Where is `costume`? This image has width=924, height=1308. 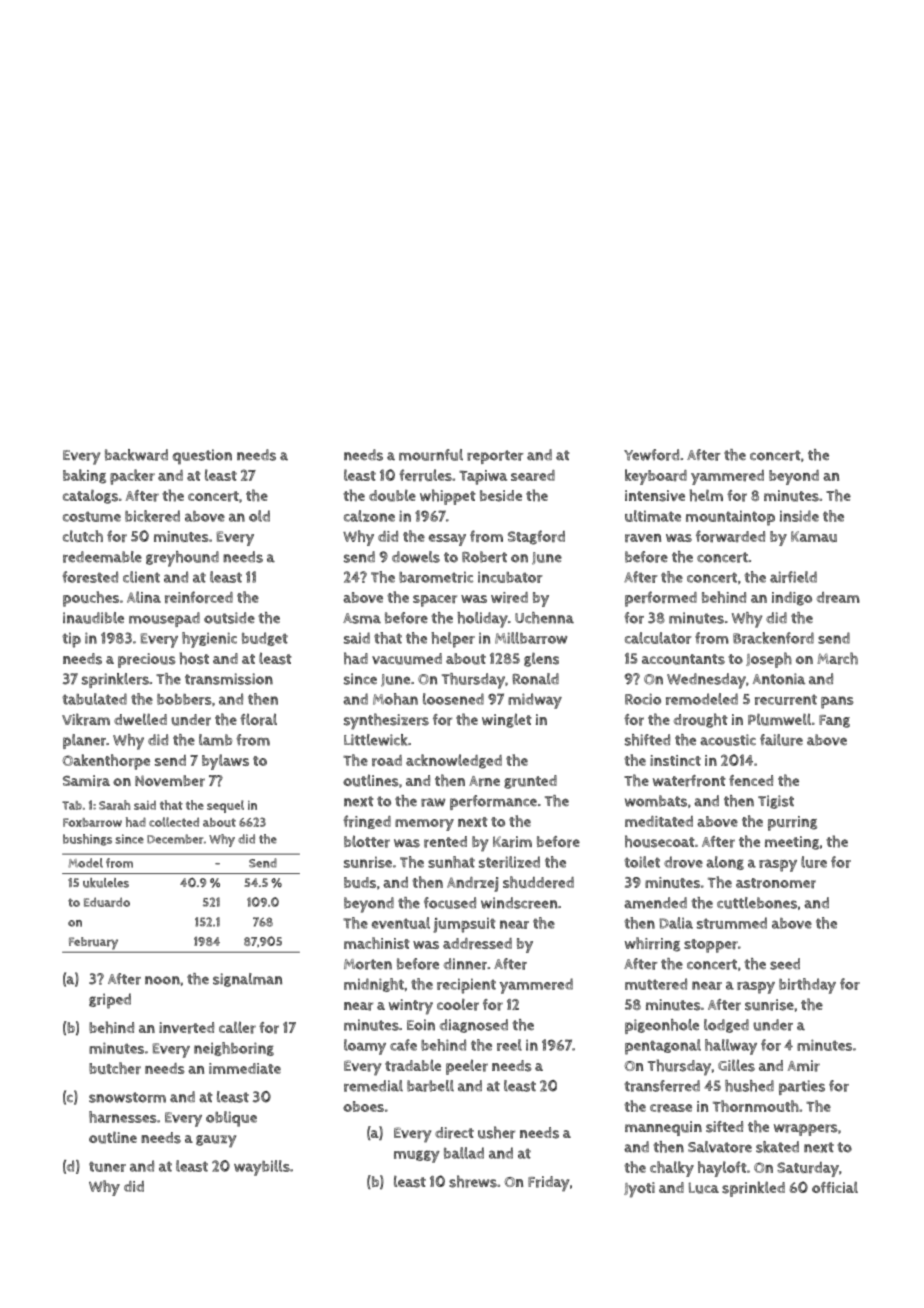 costume is located at coordinates (92, 516).
